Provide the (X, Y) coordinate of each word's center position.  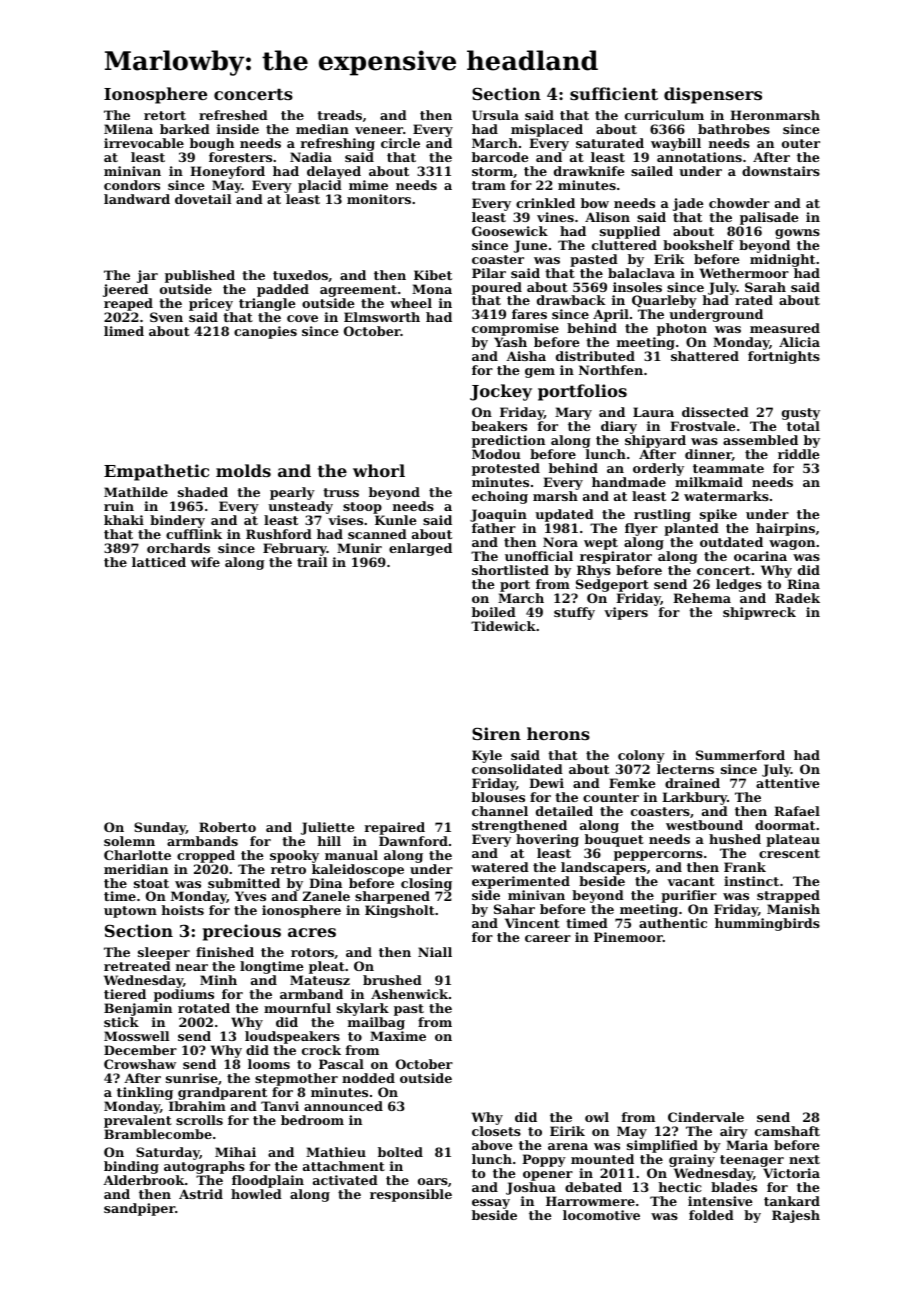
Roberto (227, 827)
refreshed (233, 115)
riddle (798, 454)
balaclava (641, 273)
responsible (411, 1195)
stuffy (574, 613)
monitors (379, 199)
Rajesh (796, 1216)
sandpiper (139, 1209)
